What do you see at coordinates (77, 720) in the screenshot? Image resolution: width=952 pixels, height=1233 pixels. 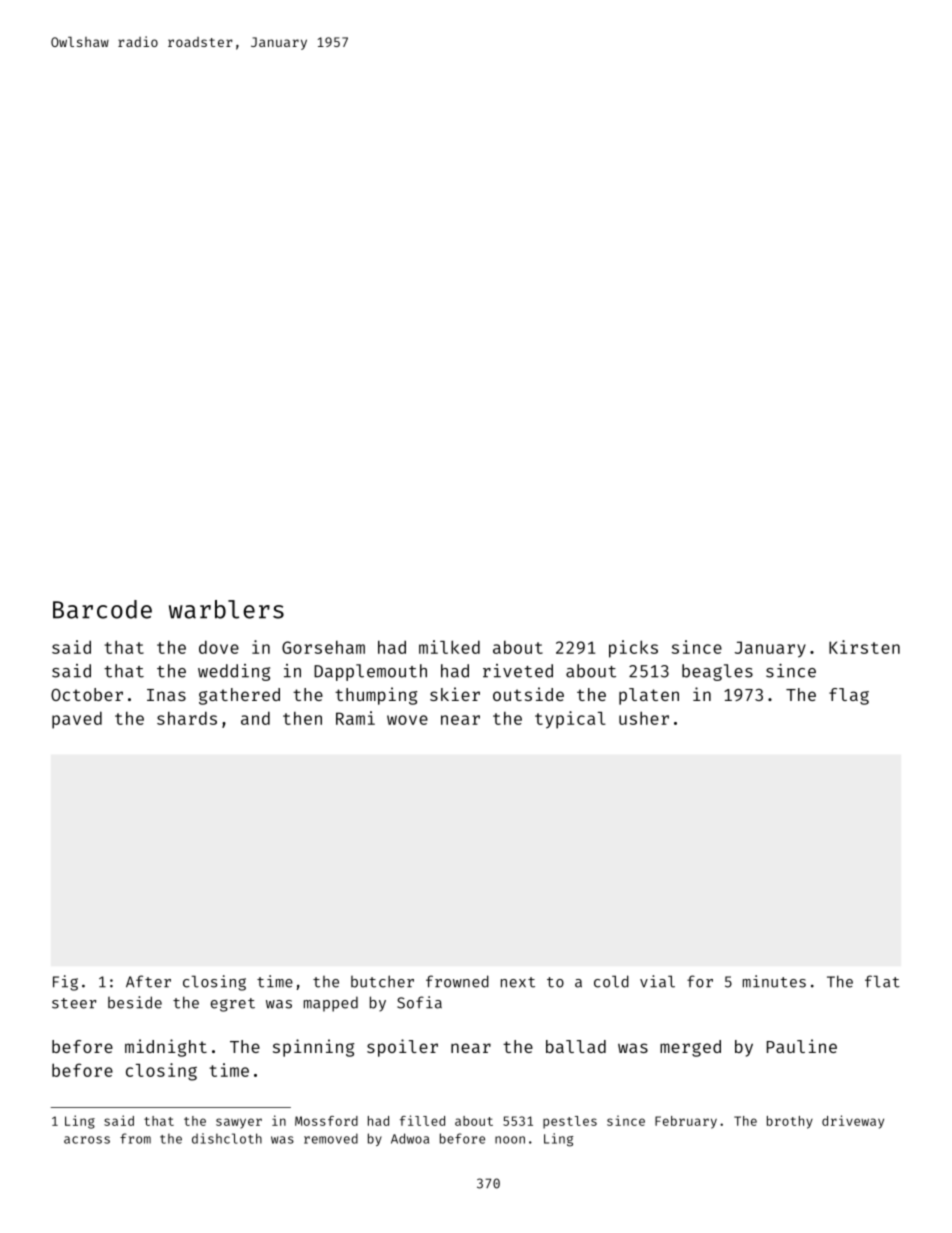 I see `paved` at bounding box center [77, 720].
